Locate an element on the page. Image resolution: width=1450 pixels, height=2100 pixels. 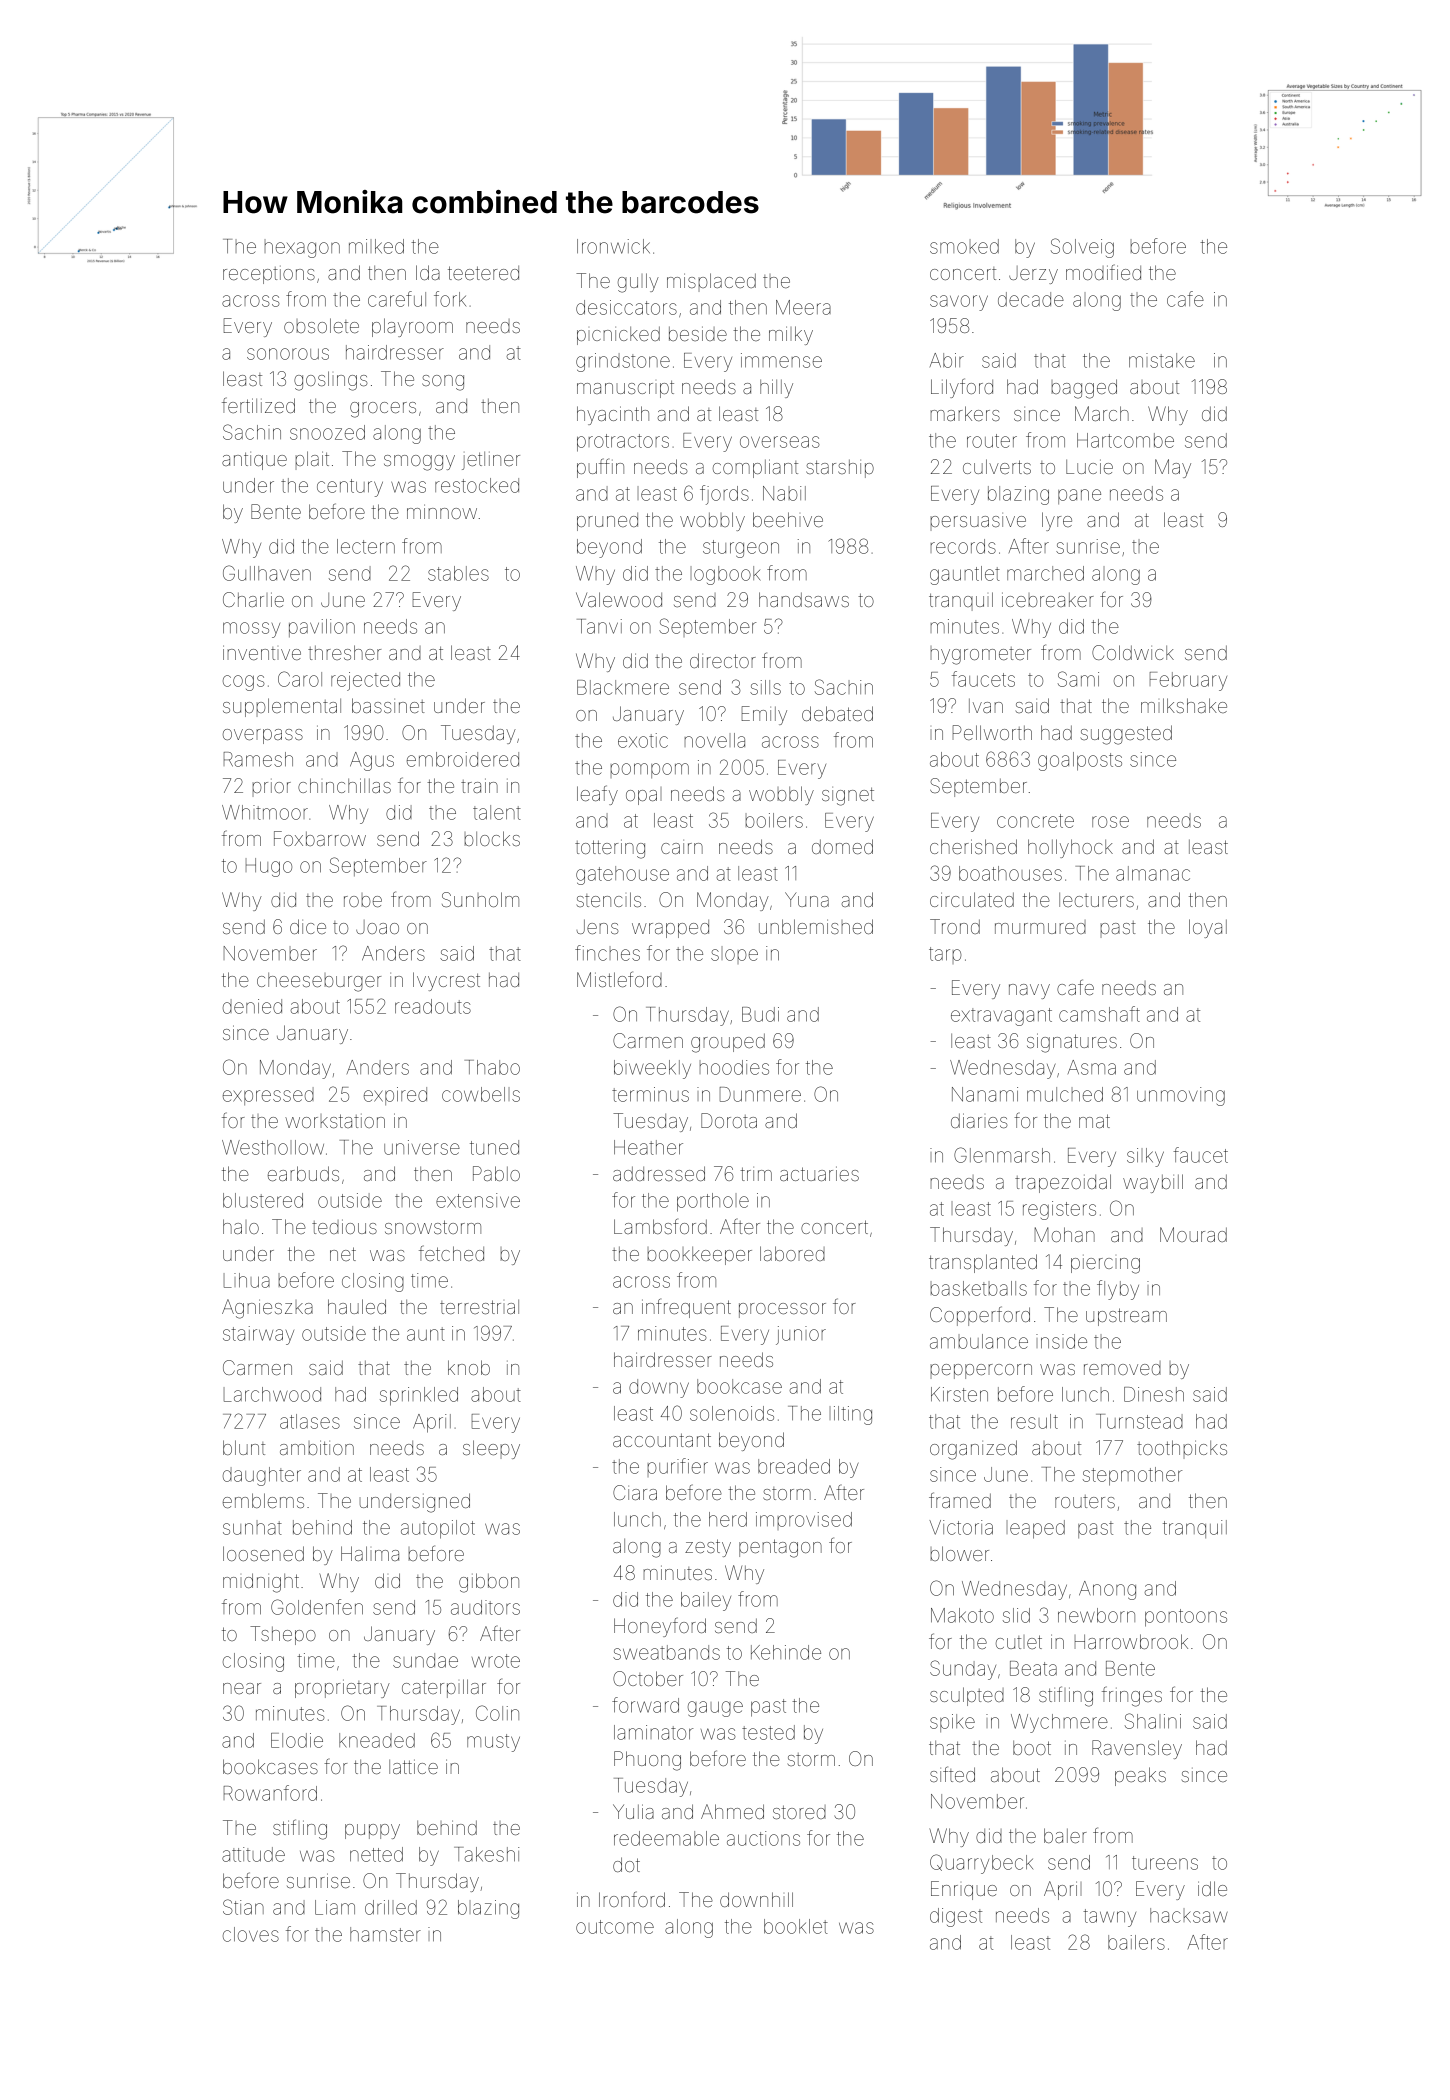
suggested is located at coordinates (1126, 735).
